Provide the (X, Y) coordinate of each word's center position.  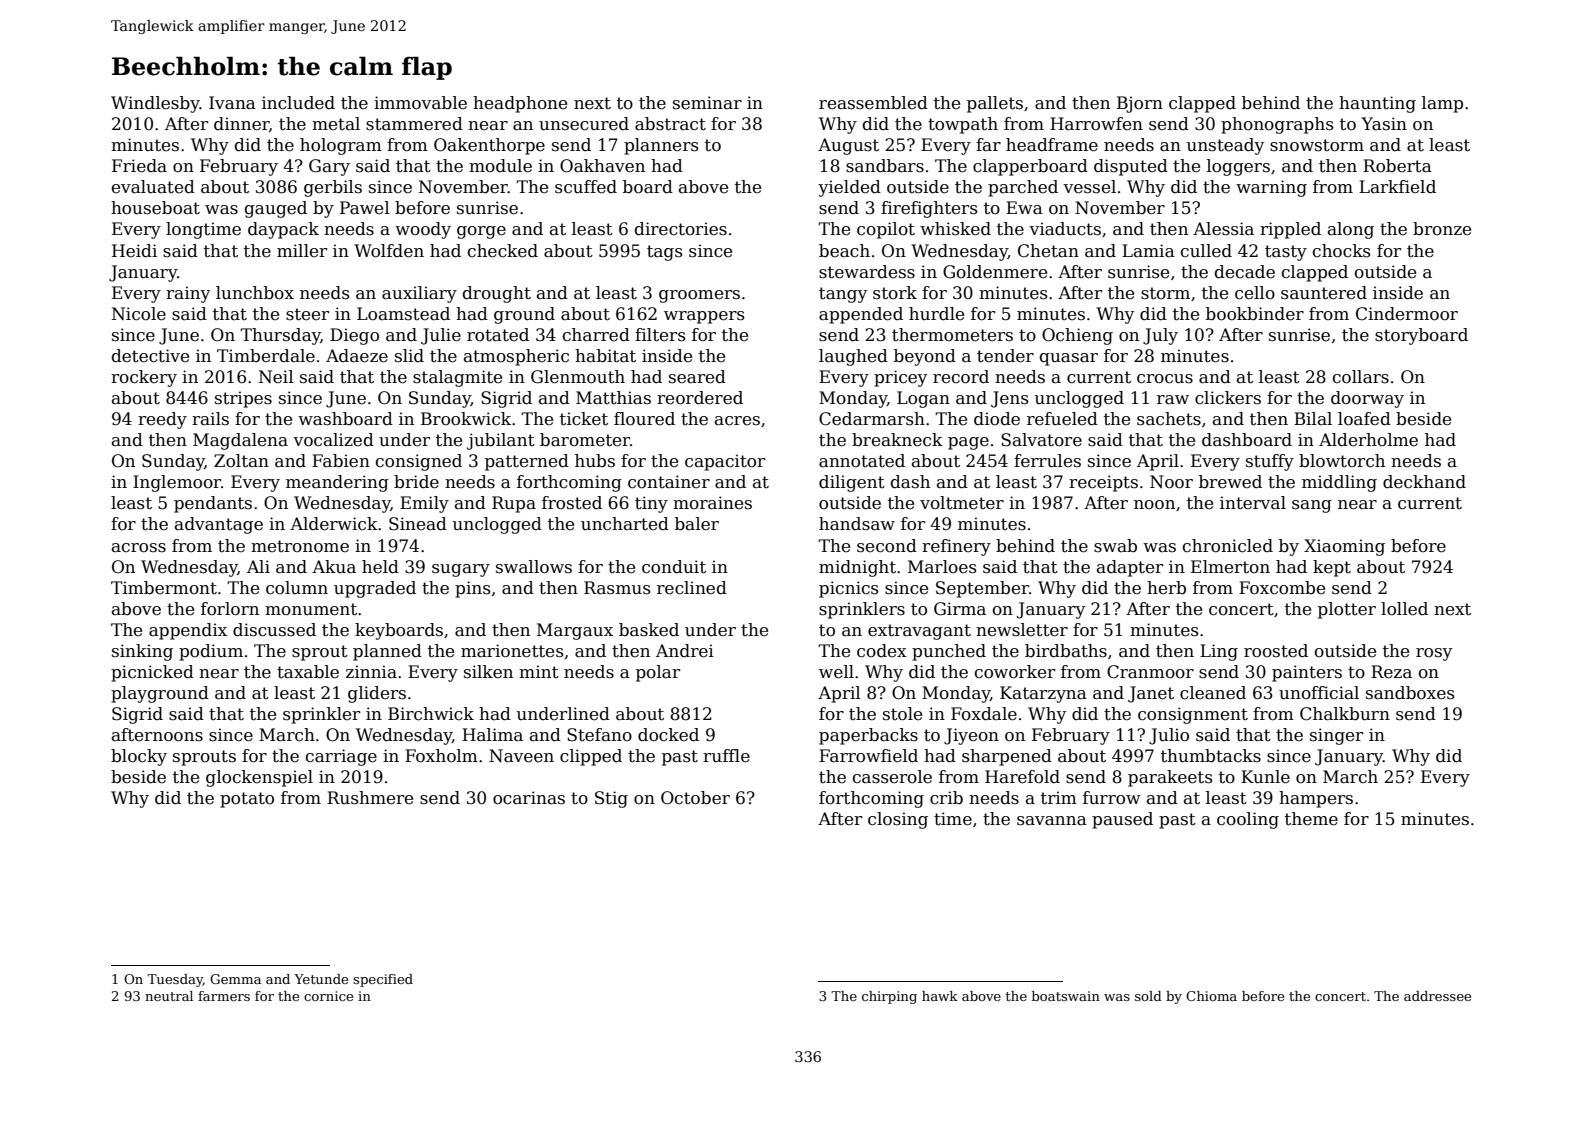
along (1351, 230)
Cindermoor (1407, 314)
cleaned (1213, 693)
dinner (241, 124)
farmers (224, 996)
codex (882, 651)
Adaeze (357, 356)
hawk (940, 996)
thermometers (952, 335)
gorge (481, 232)
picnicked (152, 673)
